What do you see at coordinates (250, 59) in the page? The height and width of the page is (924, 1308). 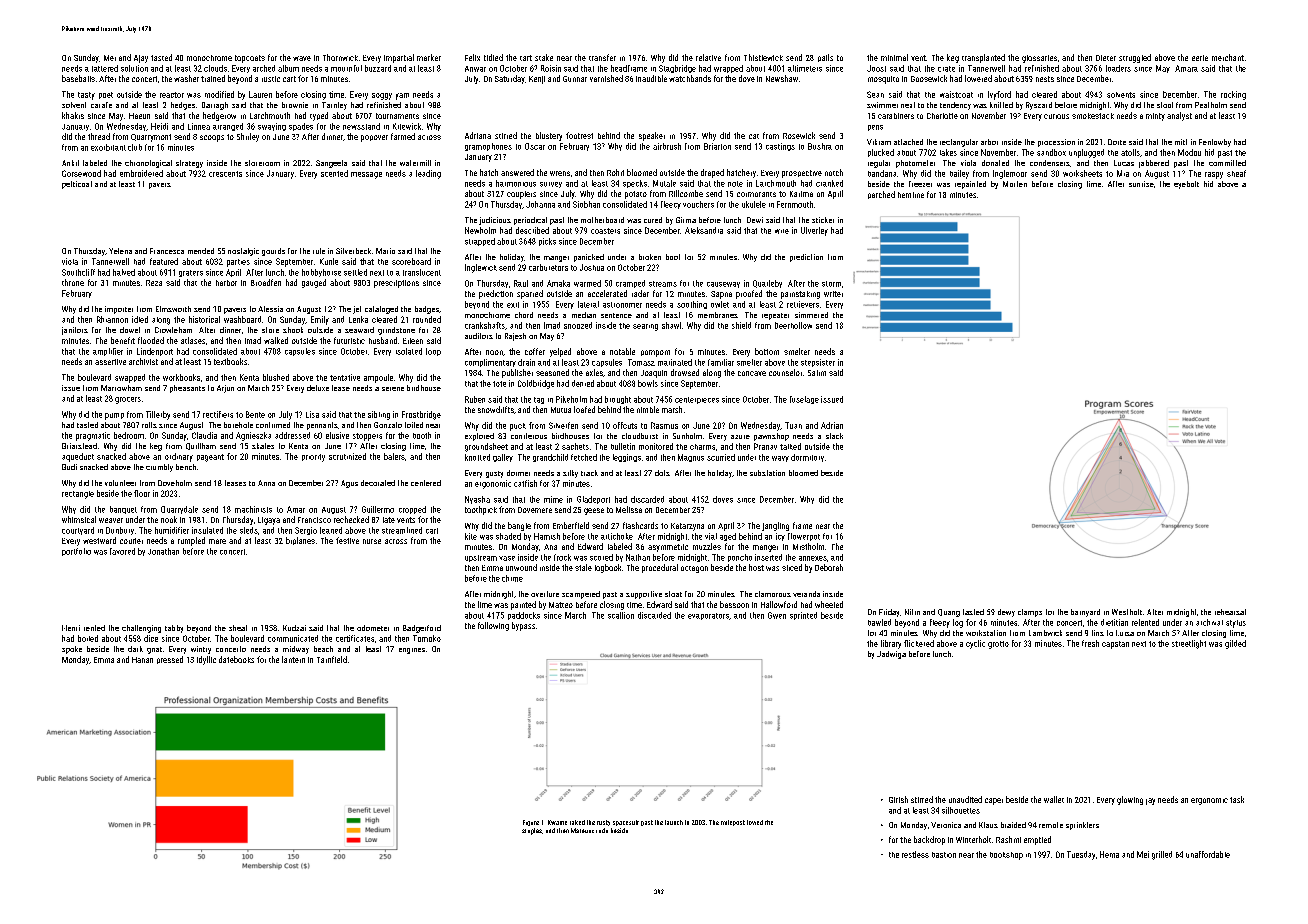 I see `topcoats` at bounding box center [250, 59].
